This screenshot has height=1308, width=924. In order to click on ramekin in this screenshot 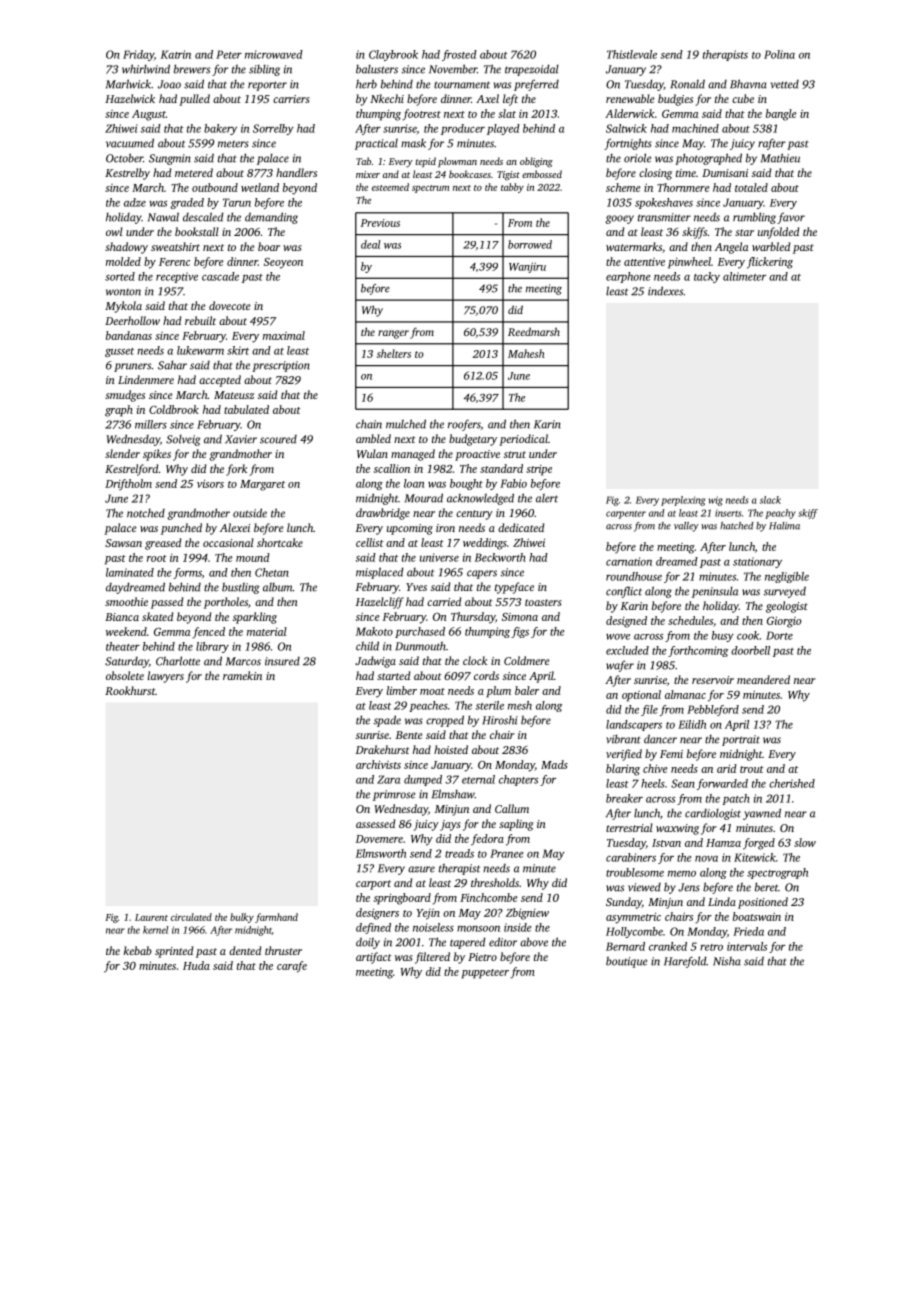, I will do `click(242, 675)`.
